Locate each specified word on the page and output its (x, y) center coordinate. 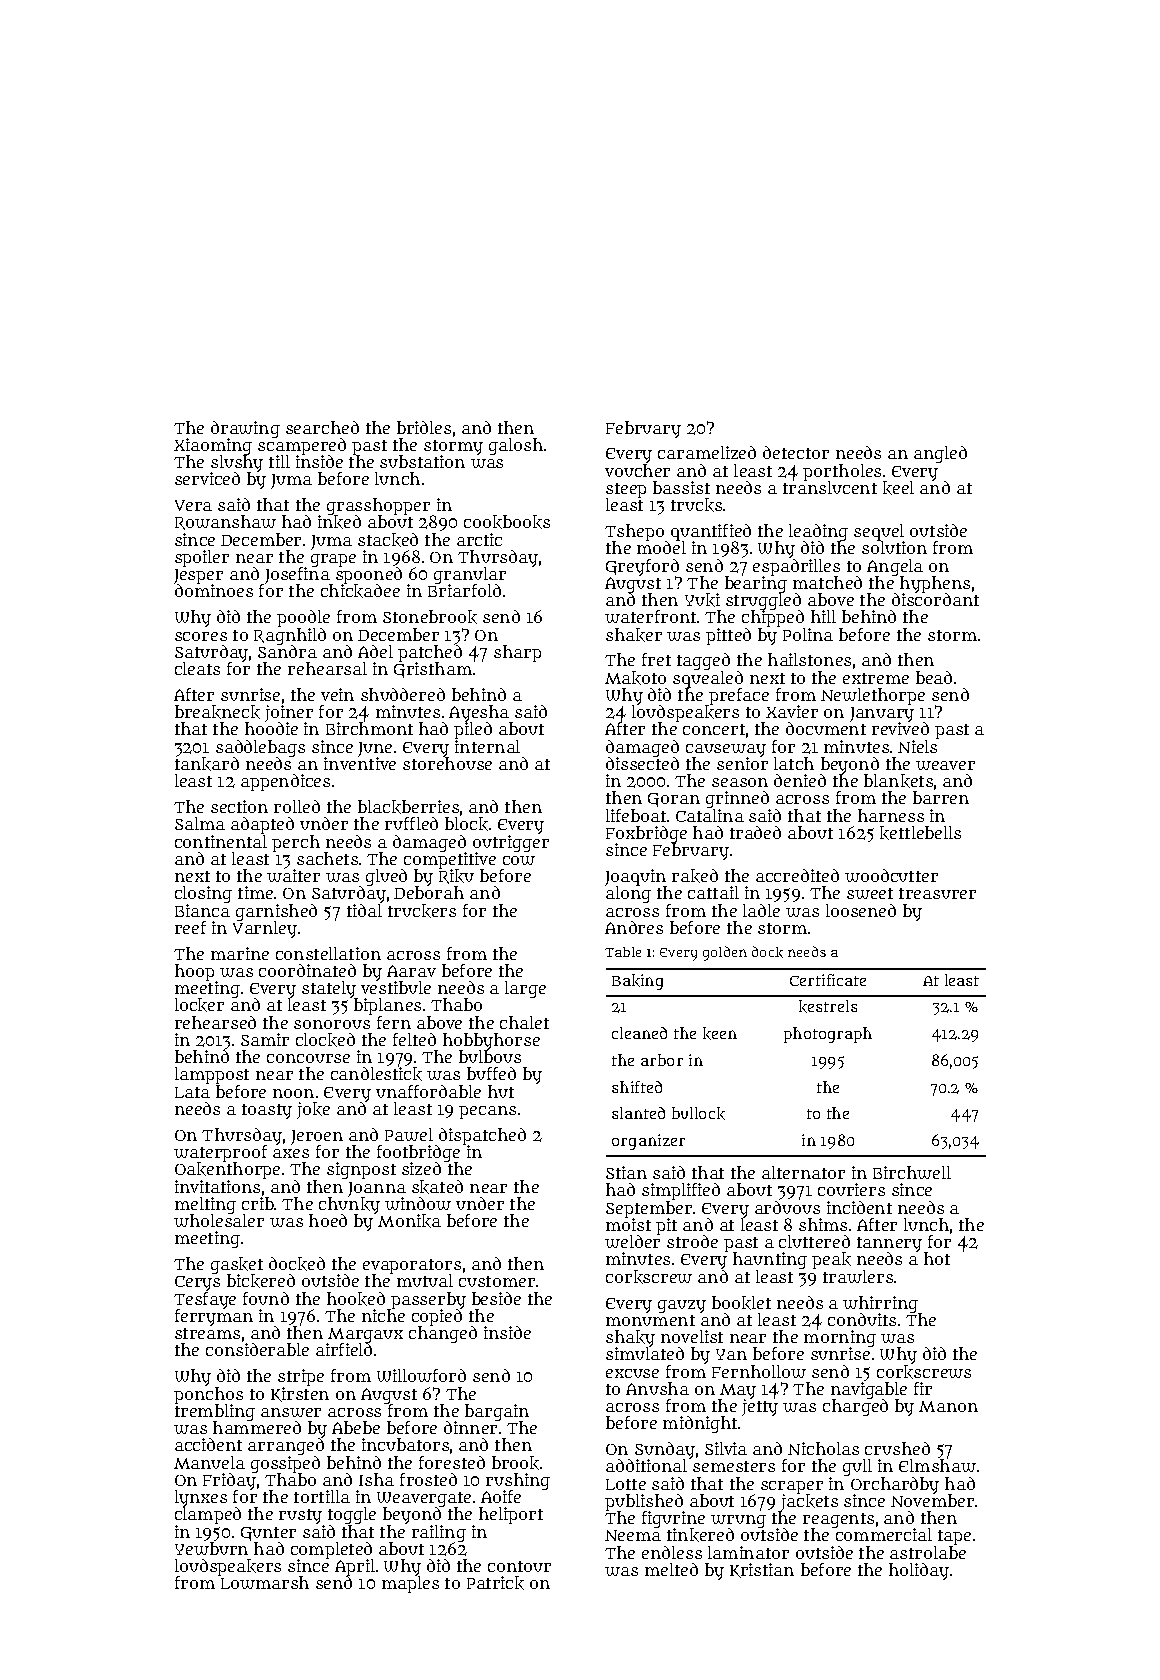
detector (796, 452)
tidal (364, 910)
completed (331, 1550)
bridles (424, 427)
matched (827, 582)
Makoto (635, 678)
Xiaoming (213, 447)
